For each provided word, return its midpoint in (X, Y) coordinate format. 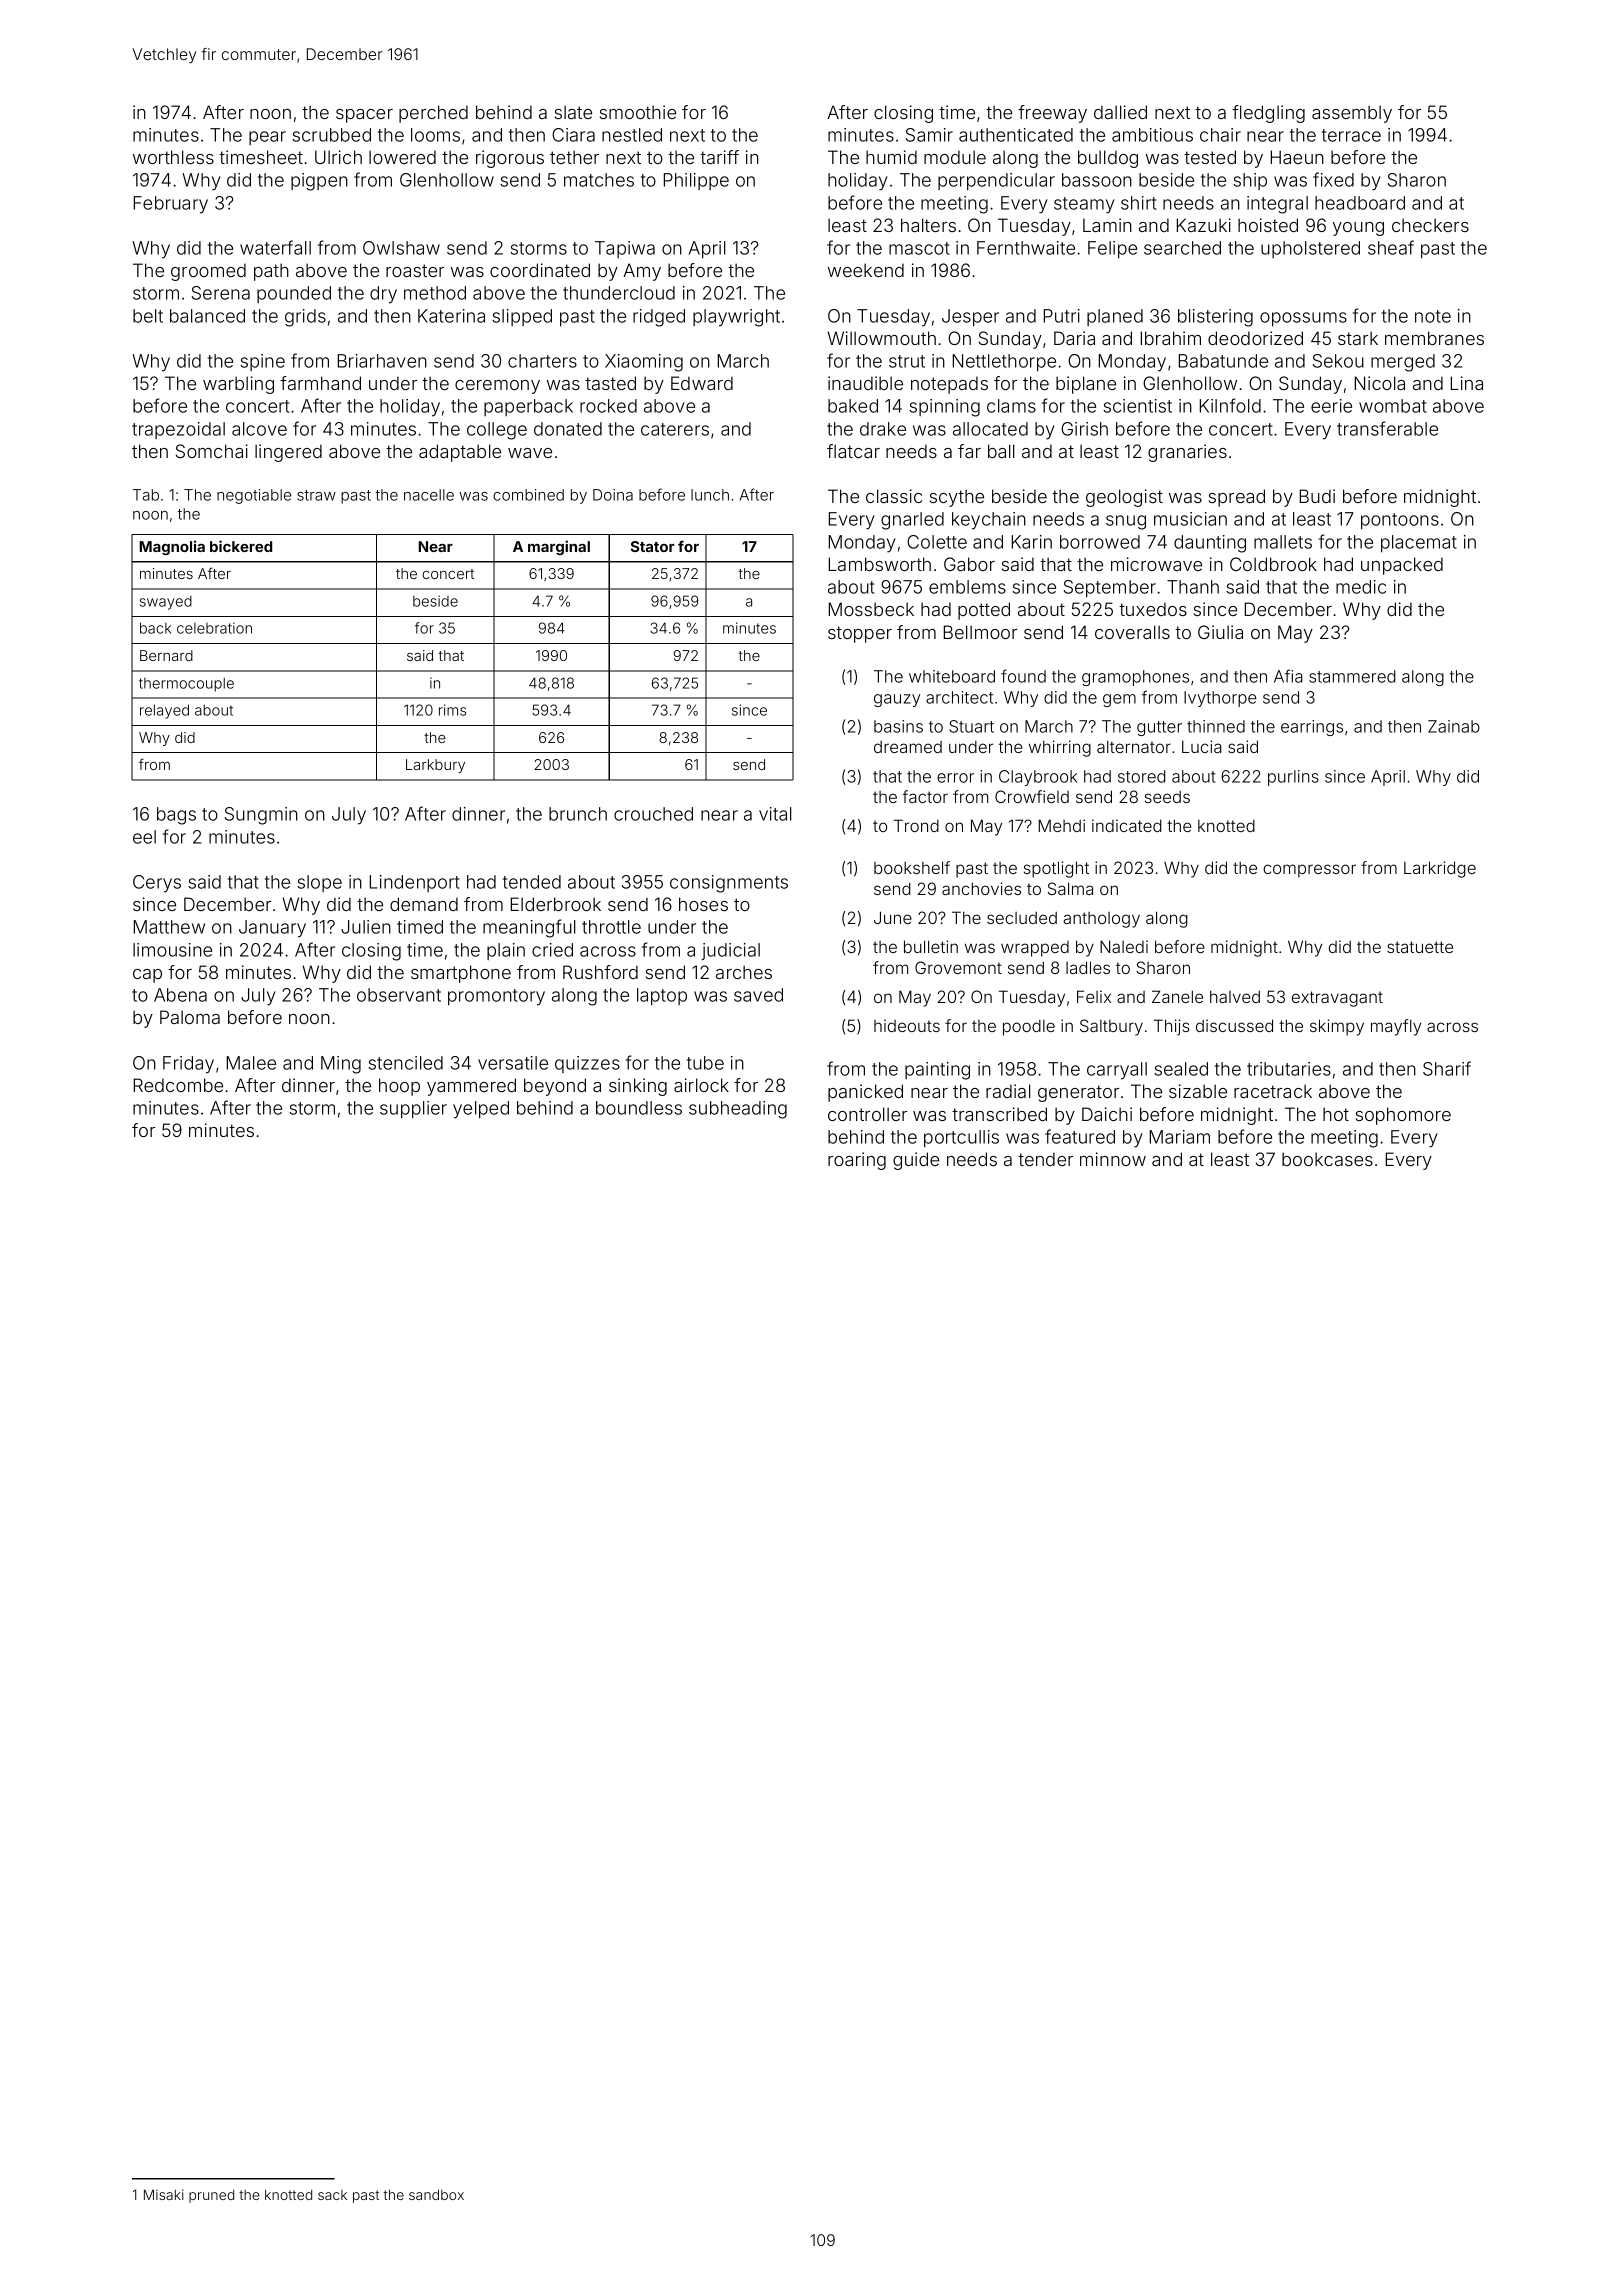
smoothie (638, 112)
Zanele (1177, 996)
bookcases (1327, 1159)
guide (916, 1161)
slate (573, 112)
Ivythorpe (1220, 699)
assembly (1352, 114)
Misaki (164, 2194)
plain (506, 951)
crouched (653, 814)
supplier (413, 1109)
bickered (241, 546)
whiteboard (952, 676)
